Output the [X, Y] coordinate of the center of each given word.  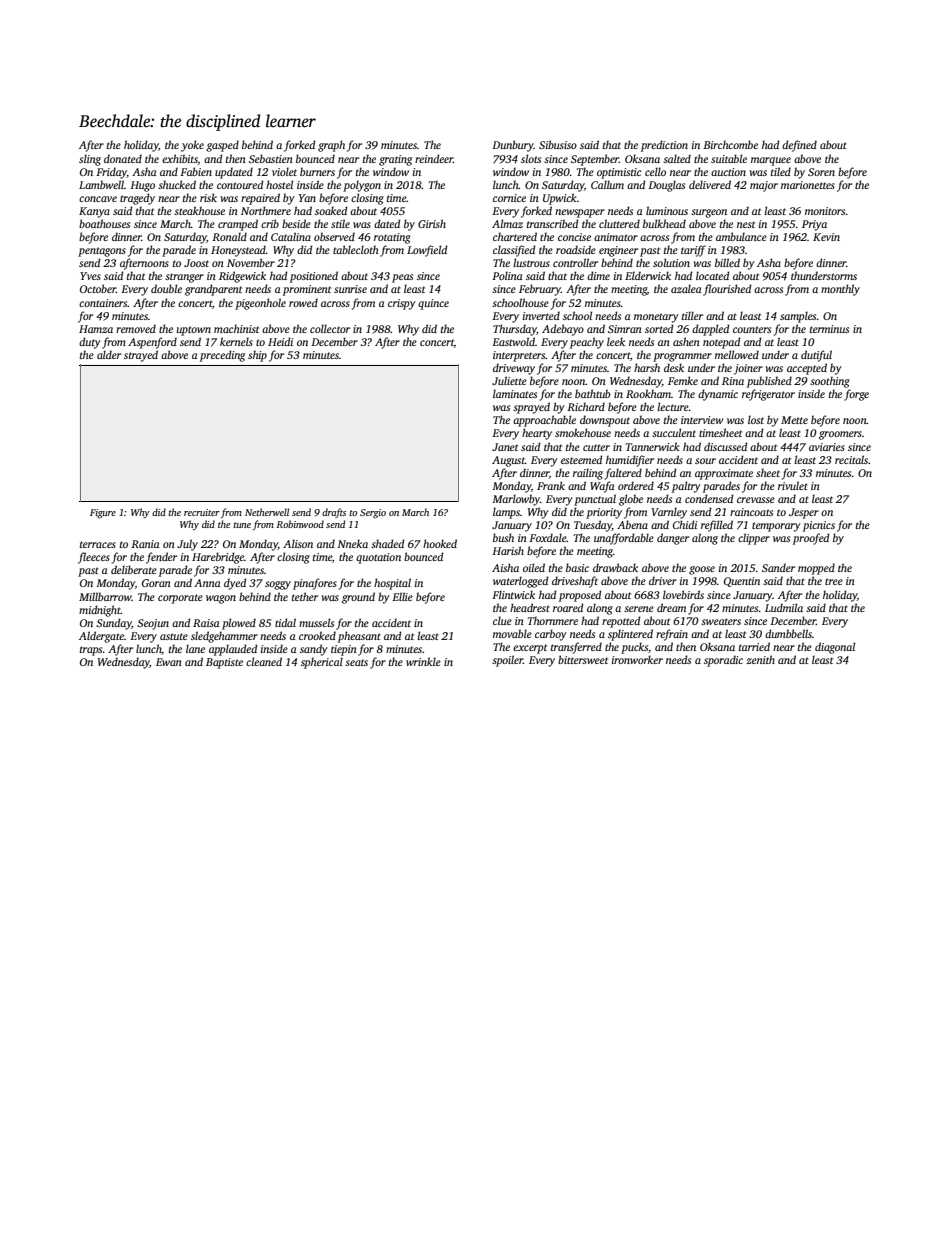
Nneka [352, 543]
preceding [222, 356]
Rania [145, 544]
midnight [100, 611]
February [540, 290]
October [98, 288]
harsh [647, 367]
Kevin [826, 237]
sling [90, 160]
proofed [811, 539]
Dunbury [513, 146]
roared [568, 607]
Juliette [509, 380]
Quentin [742, 582]
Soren [821, 172]
